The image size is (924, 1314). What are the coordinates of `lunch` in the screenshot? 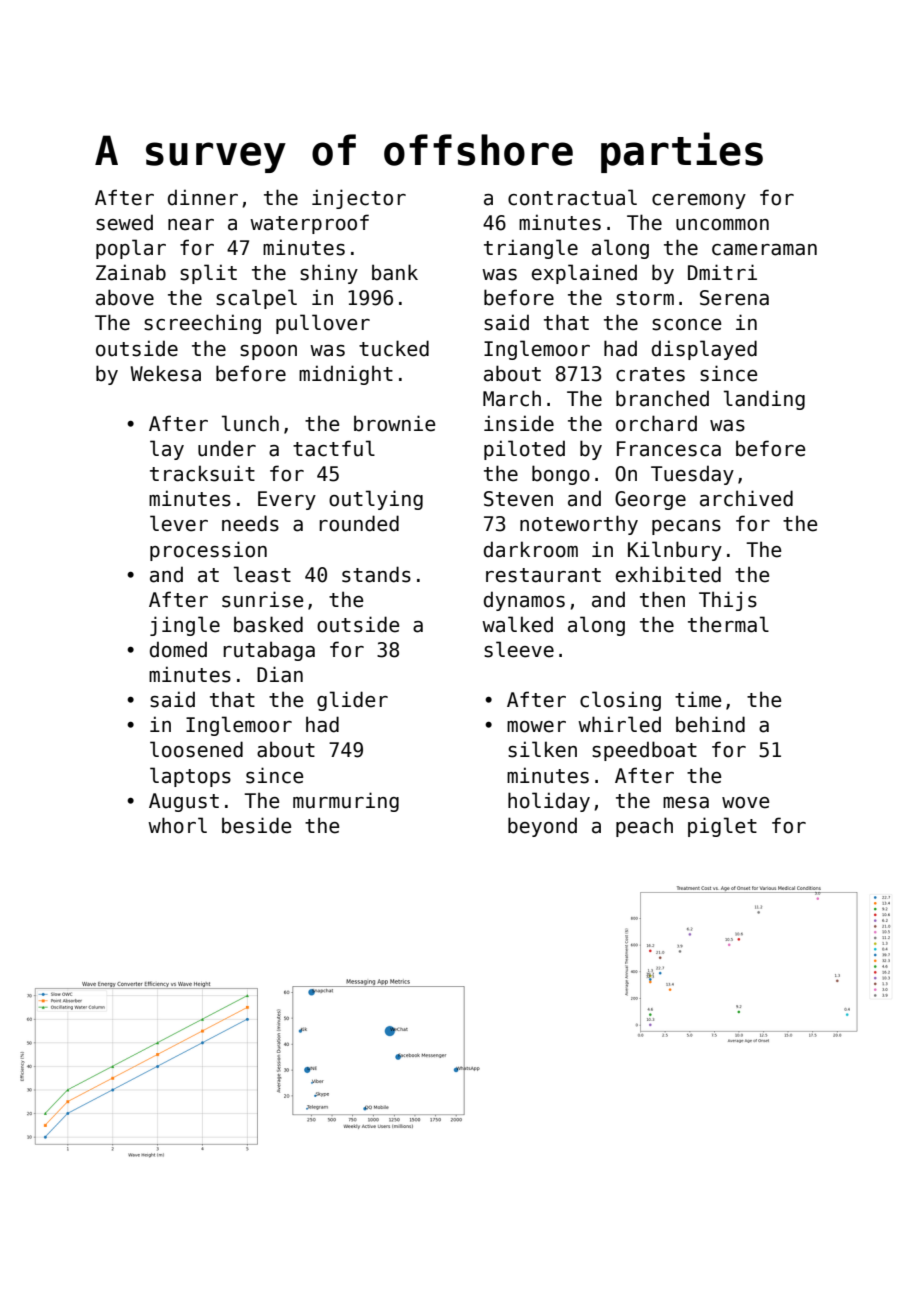 It's located at (250, 423).
